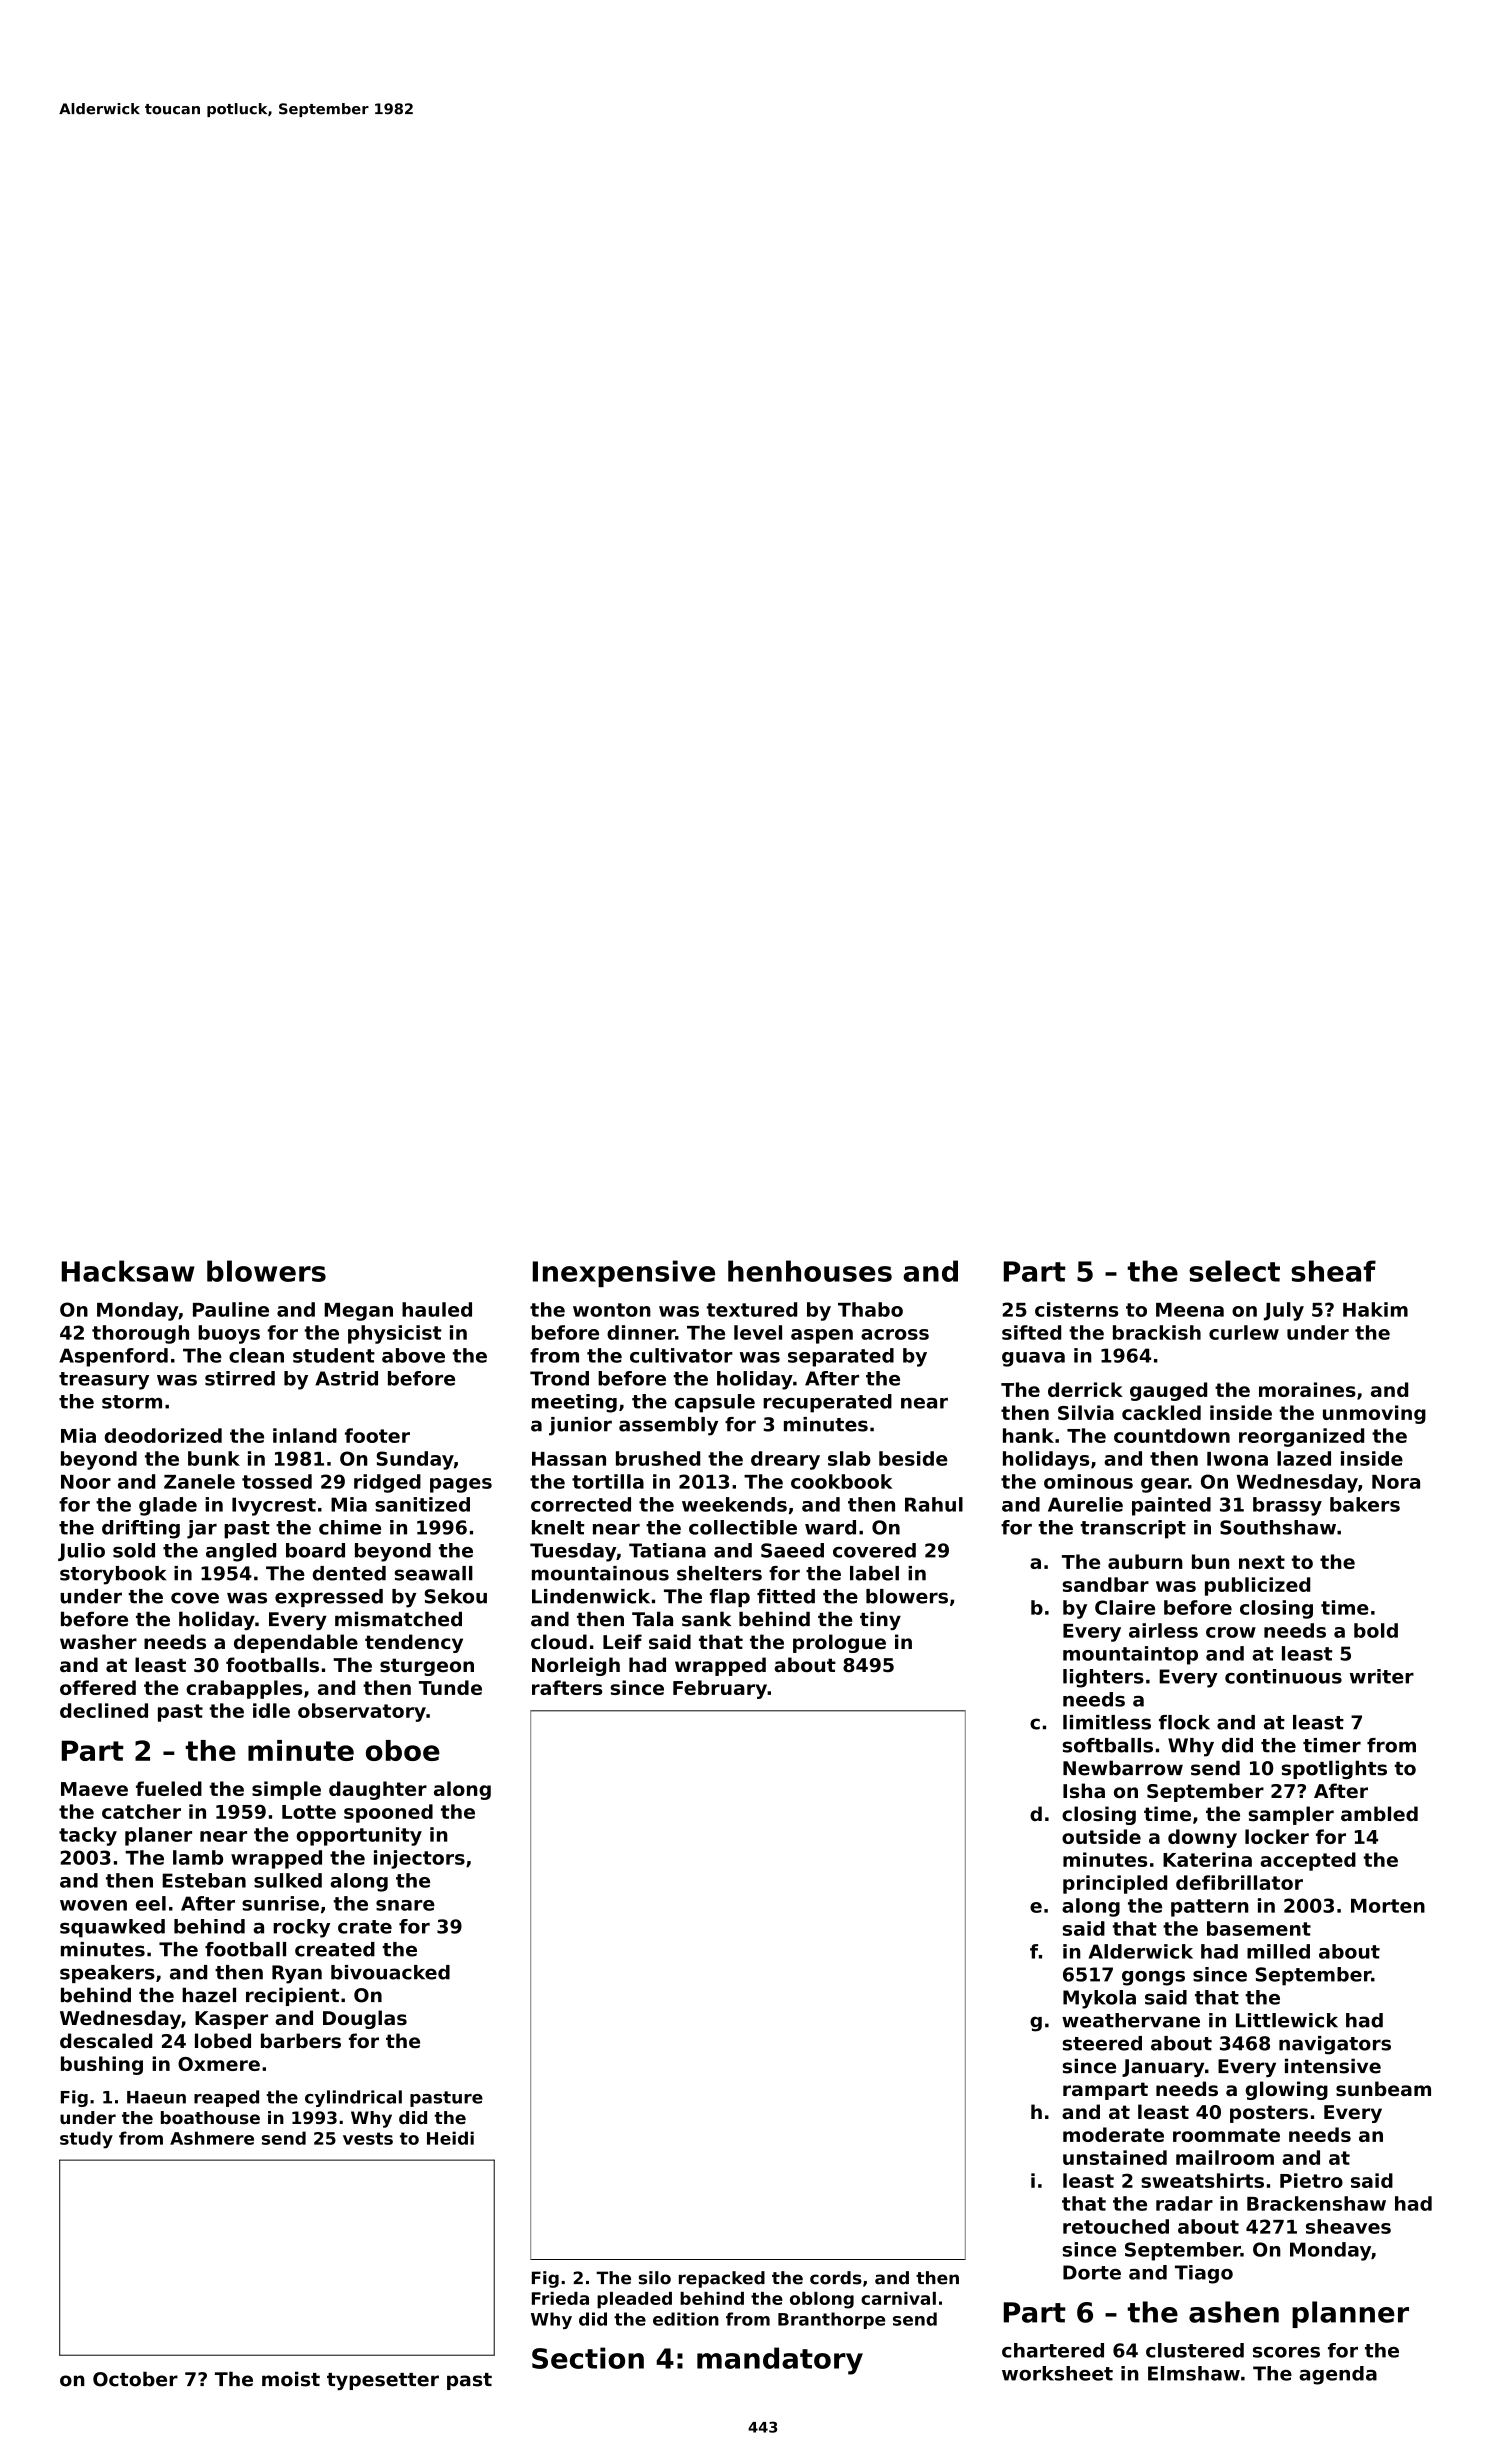 The width and height of the screenshot is (1496, 2464). What do you see at coordinates (1133, 1529) in the screenshot?
I see `transcript` at bounding box center [1133, 1529].
